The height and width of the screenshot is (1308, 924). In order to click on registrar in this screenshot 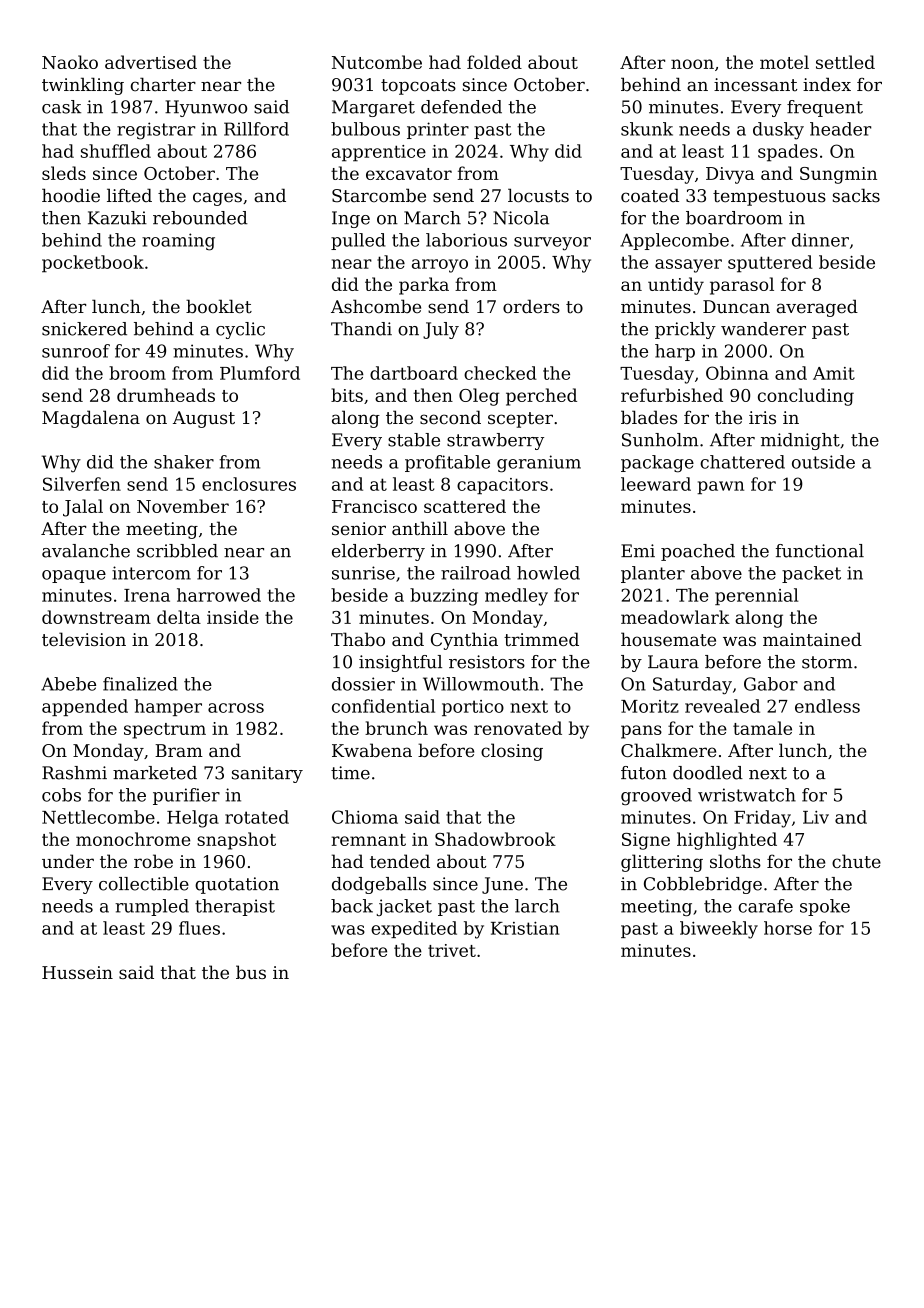, I will do `click(156, 131)`.
